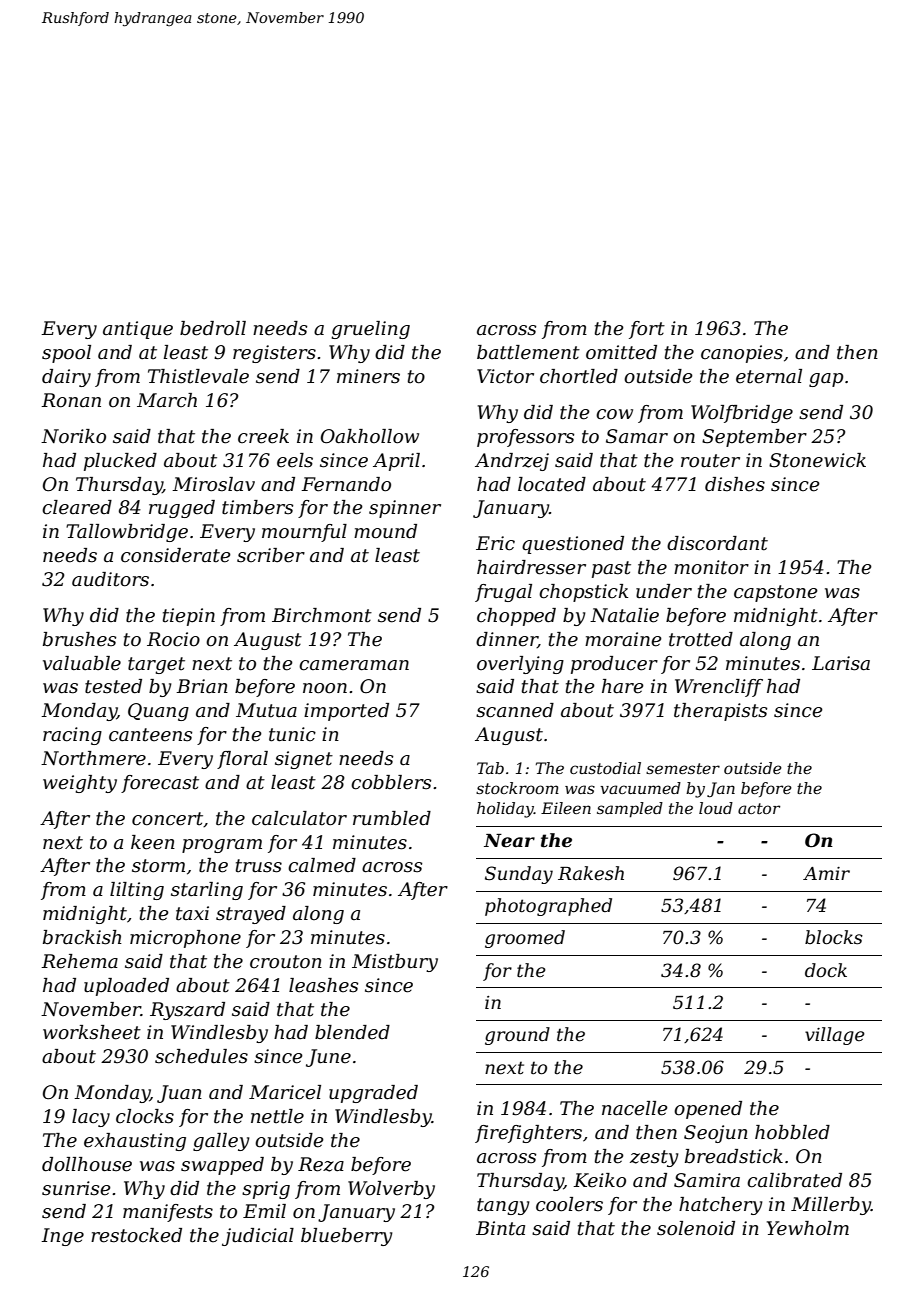 The width and height of the screenshot is (924, 1308). What do you see at coordinates (759, 808) in the screenshot?
I see `actor` at bounding box center [759, 808].
